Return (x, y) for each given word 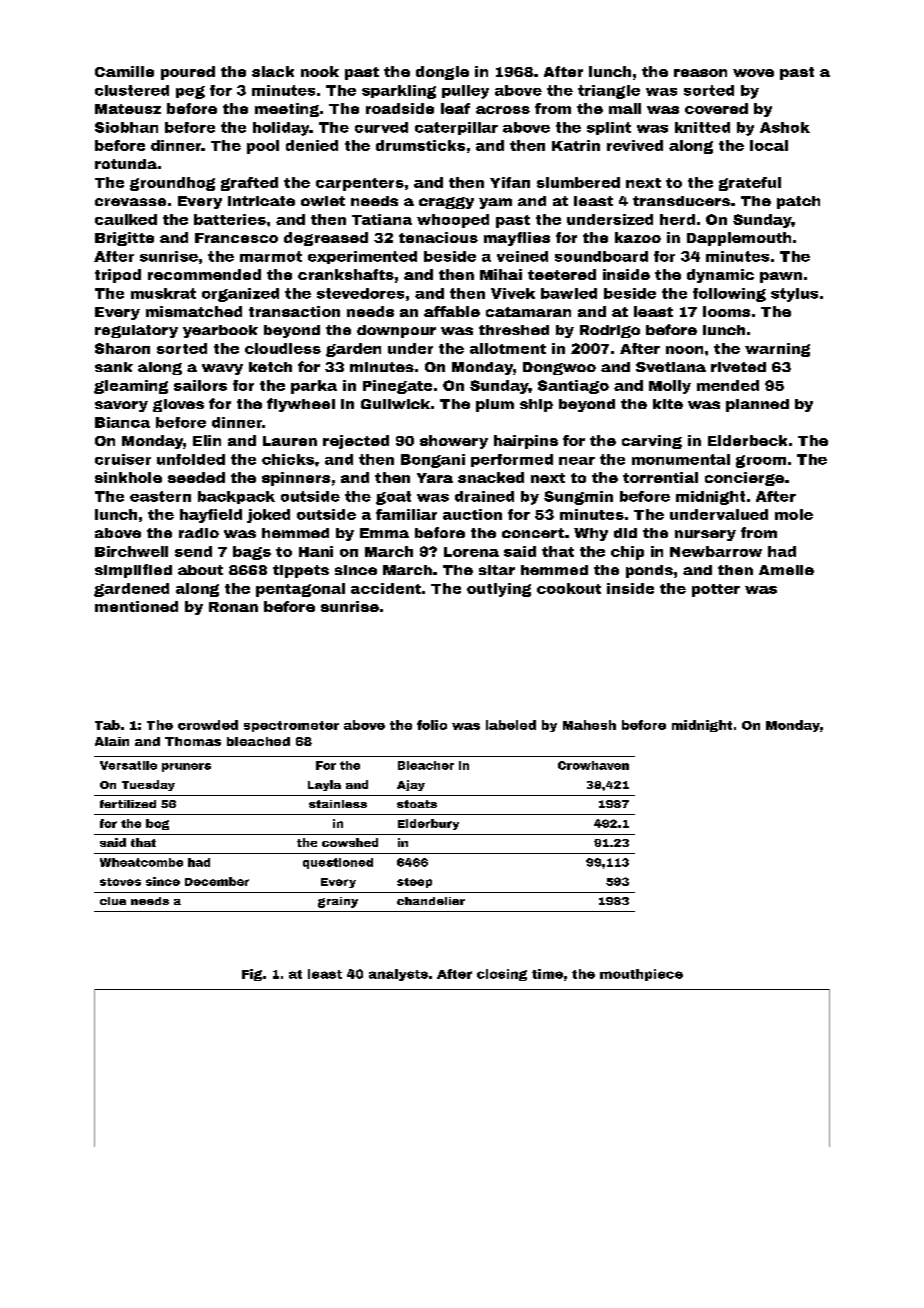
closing (502, 975)
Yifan (510, 182)
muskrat (163, 293)
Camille (124, 71)
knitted (702, 127)
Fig (252, 975)
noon (684, 350)
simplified (133, 571)
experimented (362, 257)
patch (798, 202)
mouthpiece (641, 975)
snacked (491, 477)
